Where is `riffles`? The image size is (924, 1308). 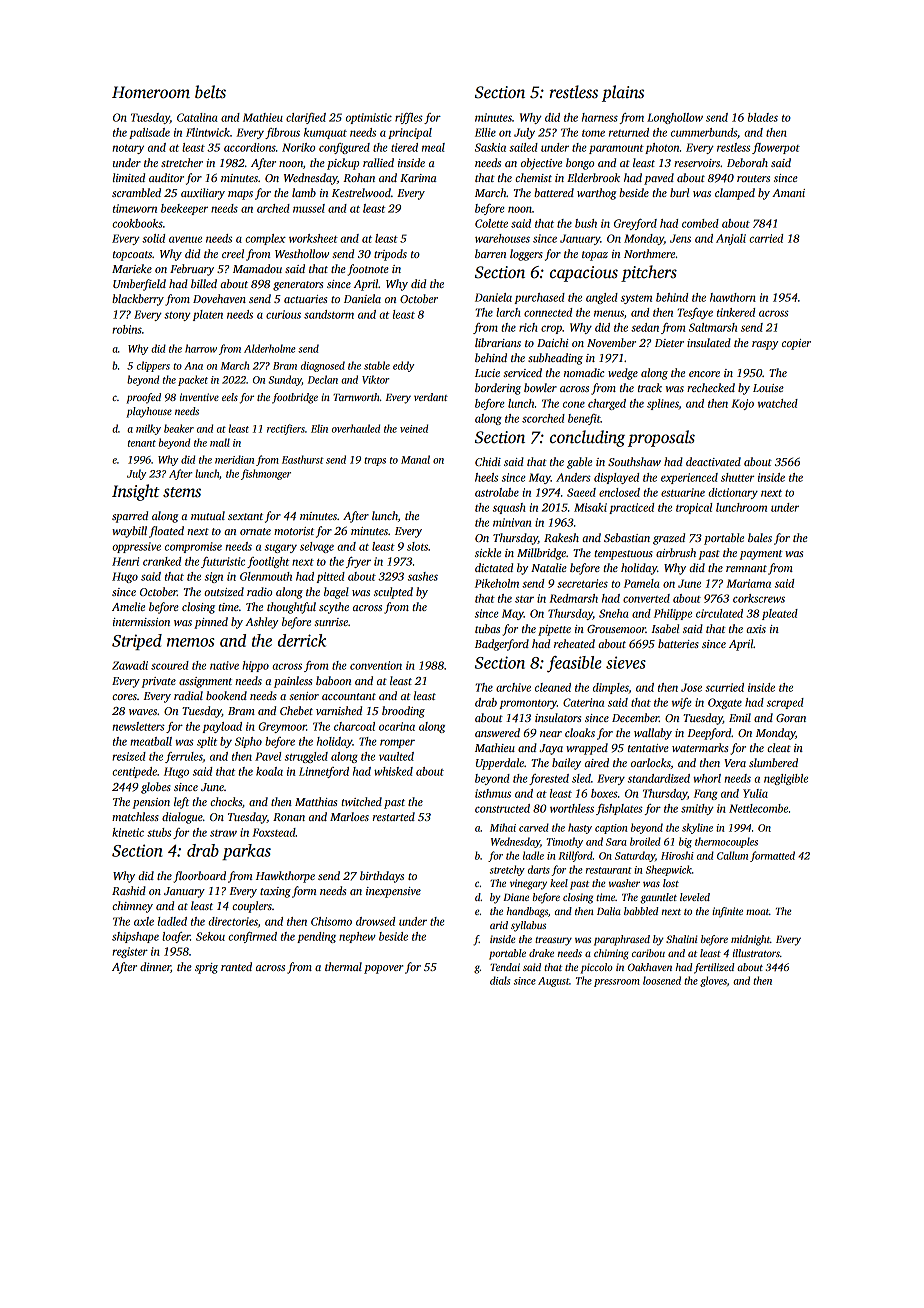 riffles is located at coordinates (409, 118).
